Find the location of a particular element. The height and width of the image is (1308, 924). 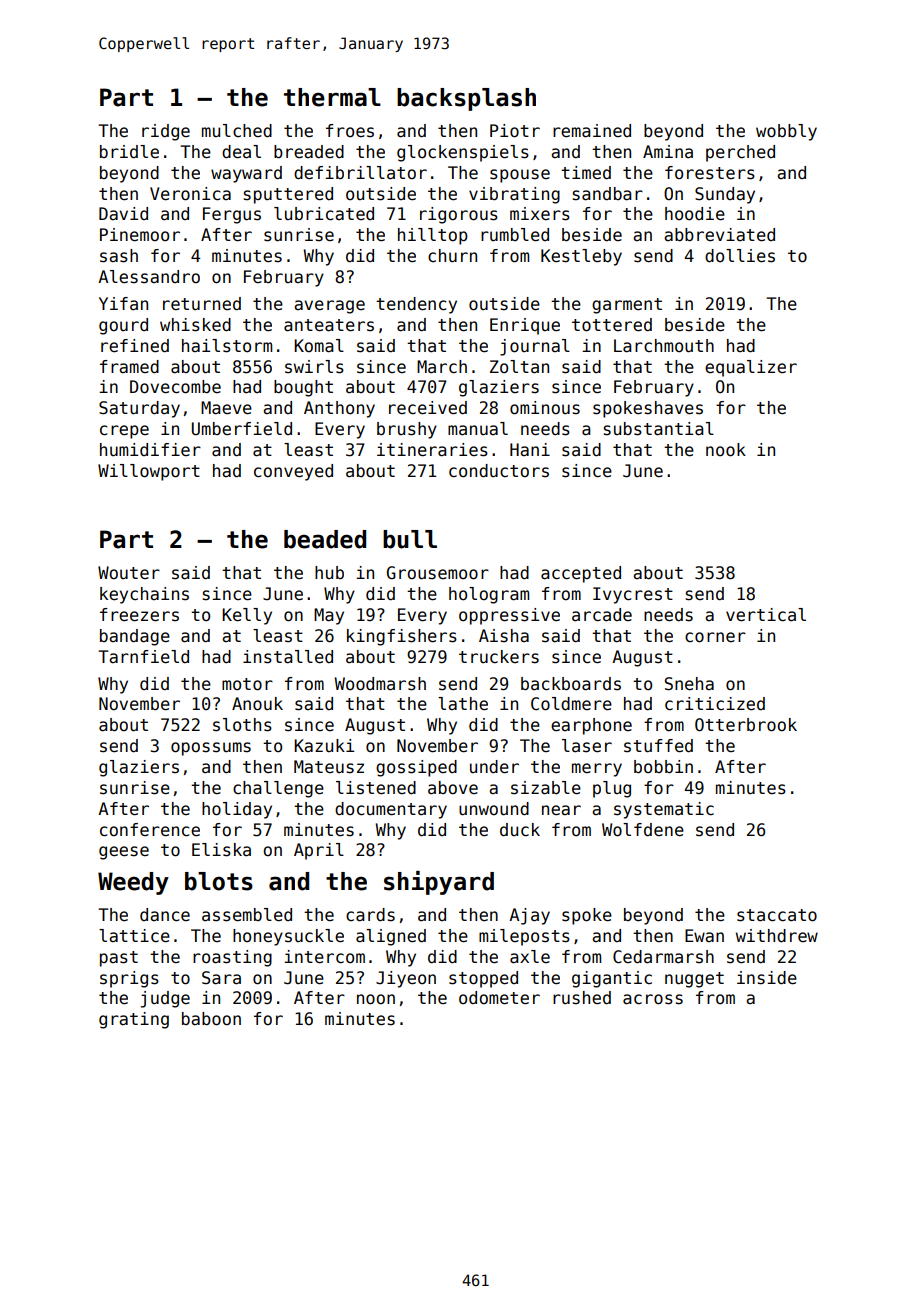

bull is located at coordinates (410, 539).
